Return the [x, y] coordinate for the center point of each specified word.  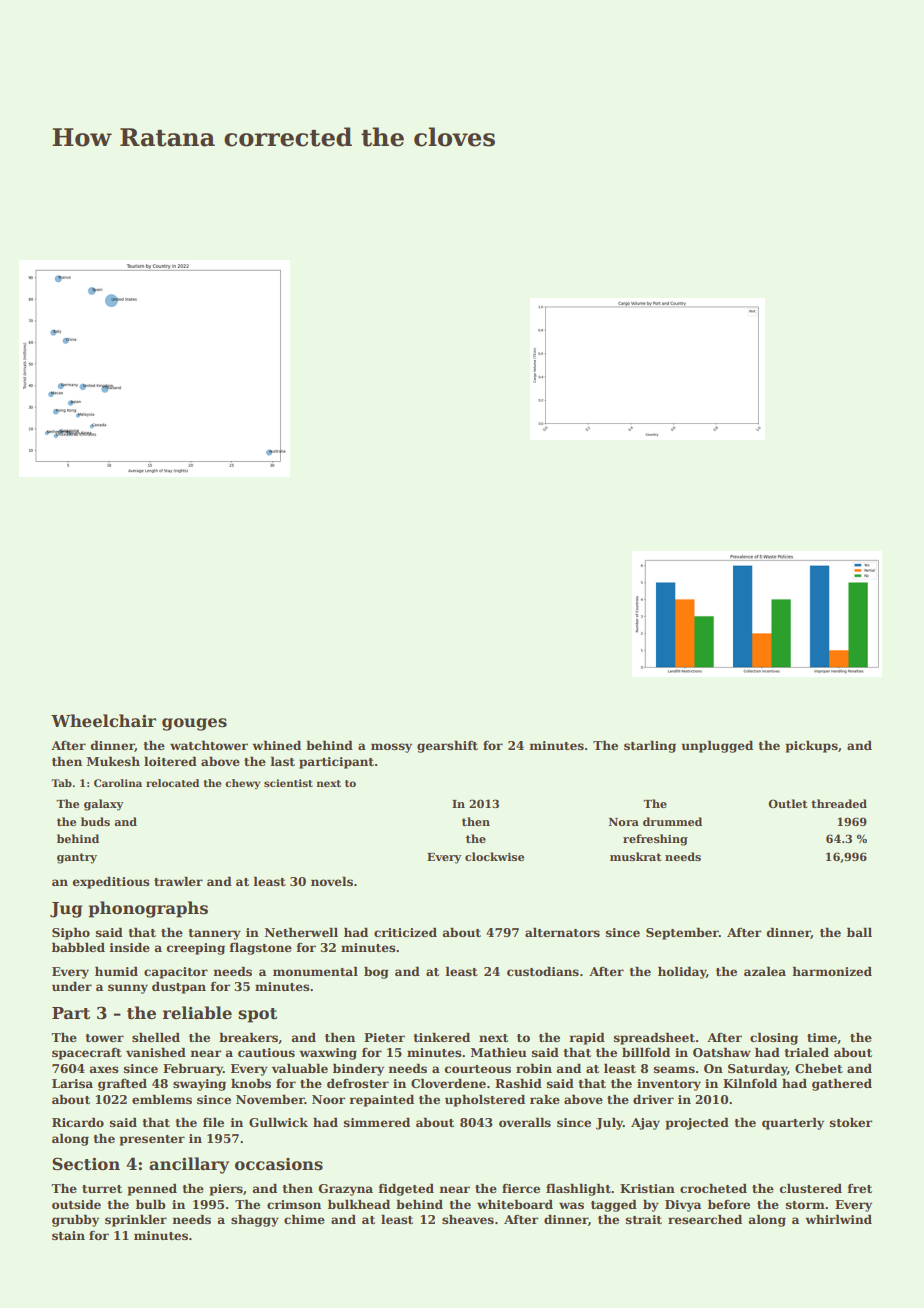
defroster [358, 1083]
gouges [194, 724]
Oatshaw [722, 1052]
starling [650, 746]
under [72, 986]
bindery [358, 1069]
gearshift [447, 746]
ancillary [189, 1165]
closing [774, 1038]
